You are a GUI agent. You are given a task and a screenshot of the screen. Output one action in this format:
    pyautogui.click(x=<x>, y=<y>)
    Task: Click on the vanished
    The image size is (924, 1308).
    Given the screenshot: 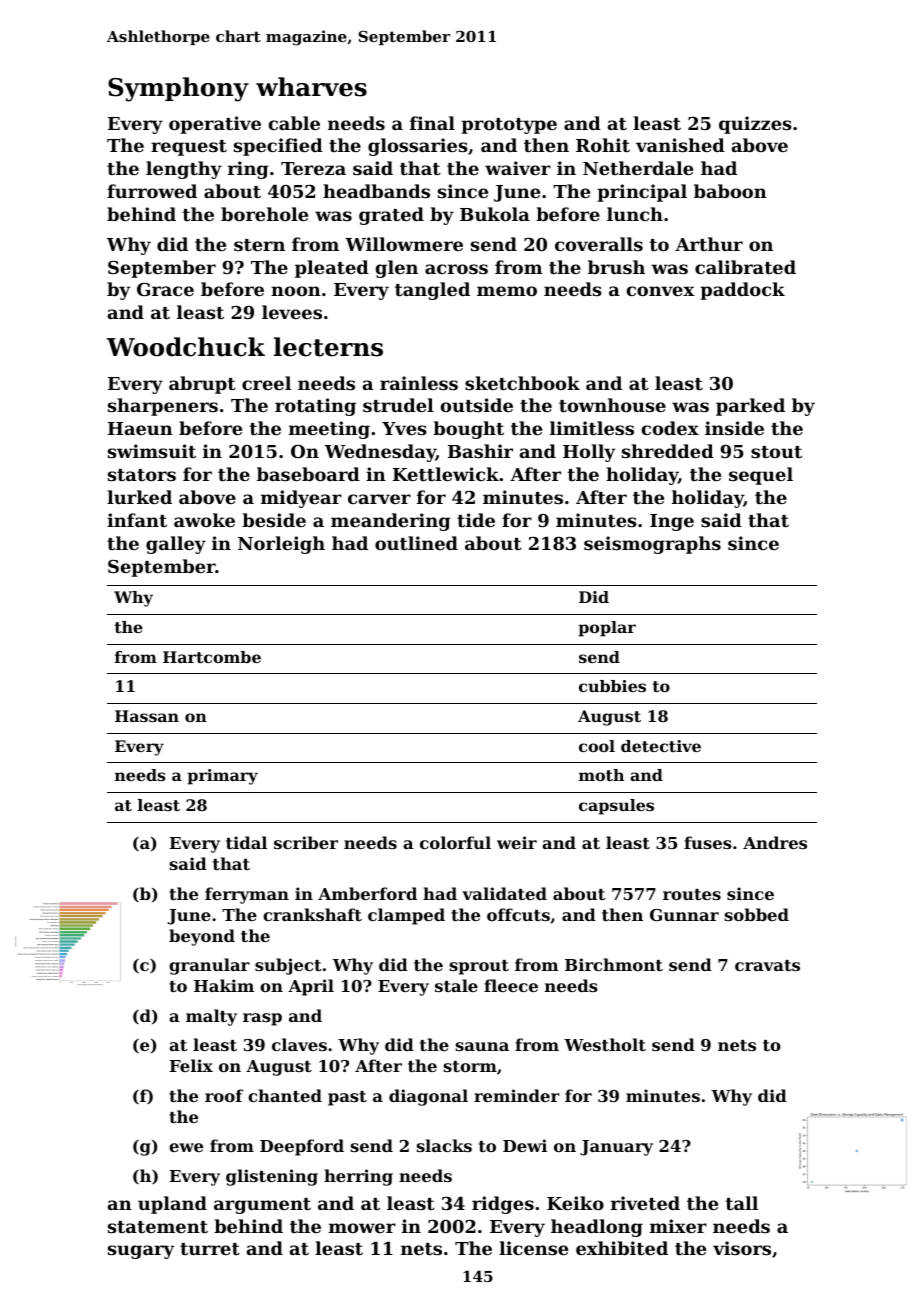 What is the action you would take?
    pyautogui.click(x=680, y=145)
